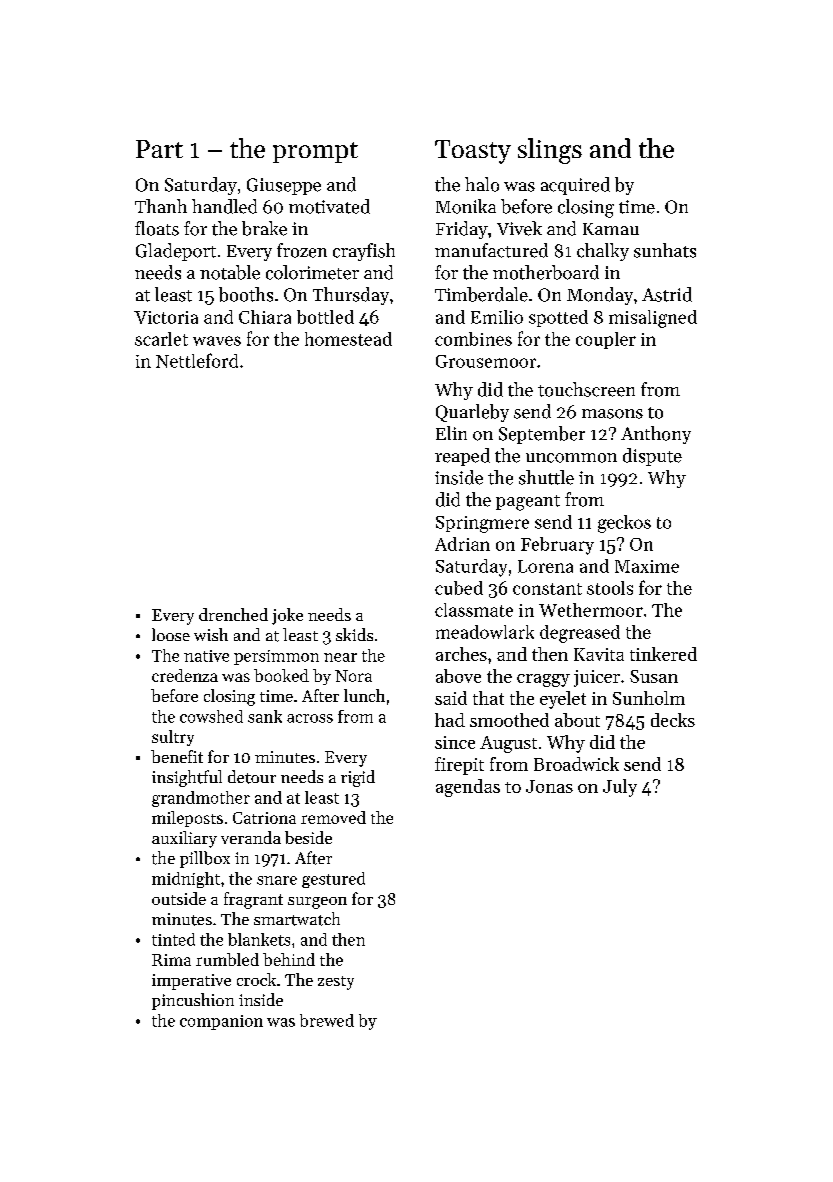  What do you see at coordinates (224, 206) in the document?
I see `handled` at bounding box center [224, 206].
